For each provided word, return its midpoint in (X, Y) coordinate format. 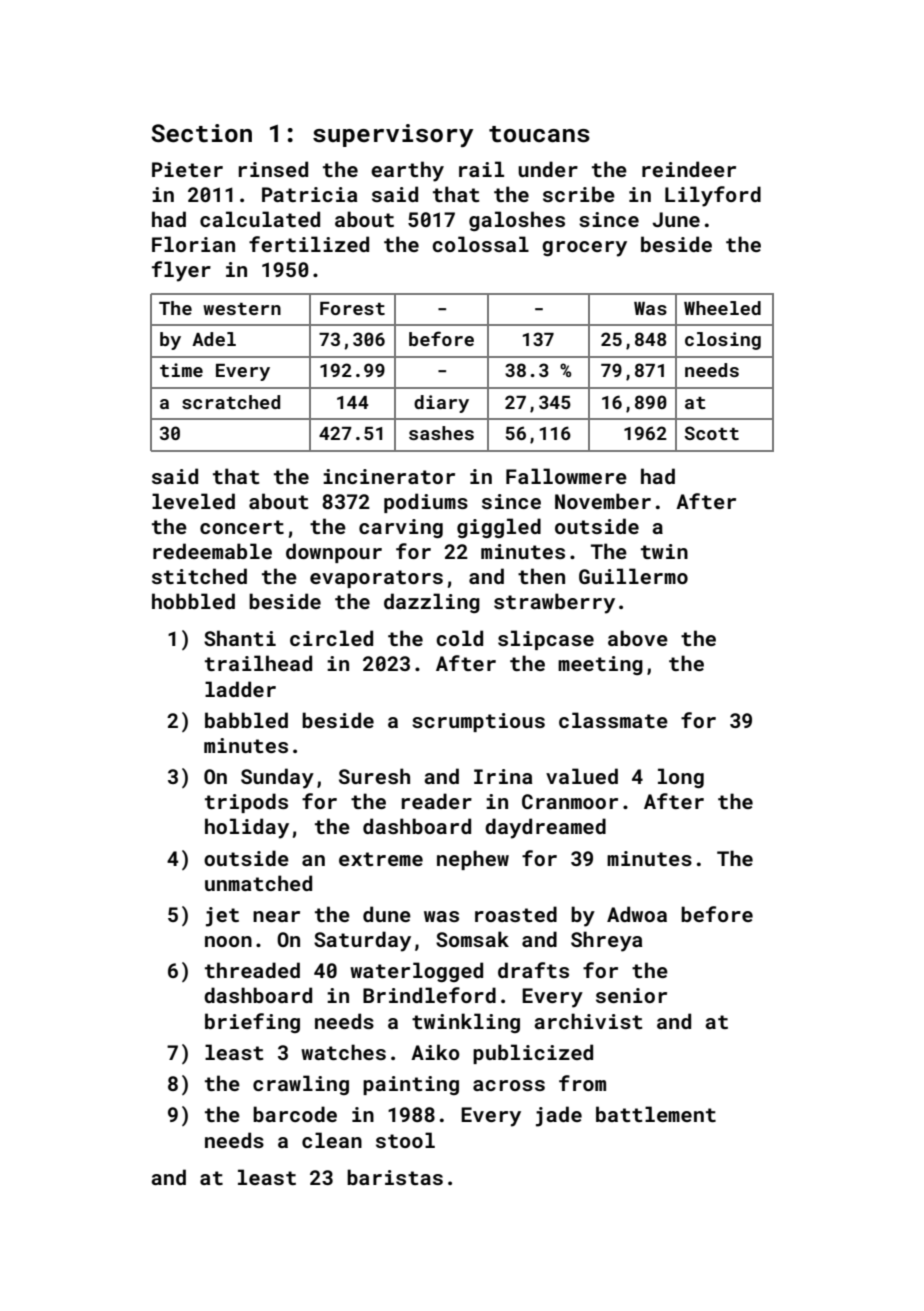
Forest (352, 308)
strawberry (554, 603)
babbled (246, 720)
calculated (260, 219)
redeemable (212, 551)
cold (459, 638)
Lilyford (713, 196)
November (603, 501)
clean (332, 1140)
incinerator (389, 476)
